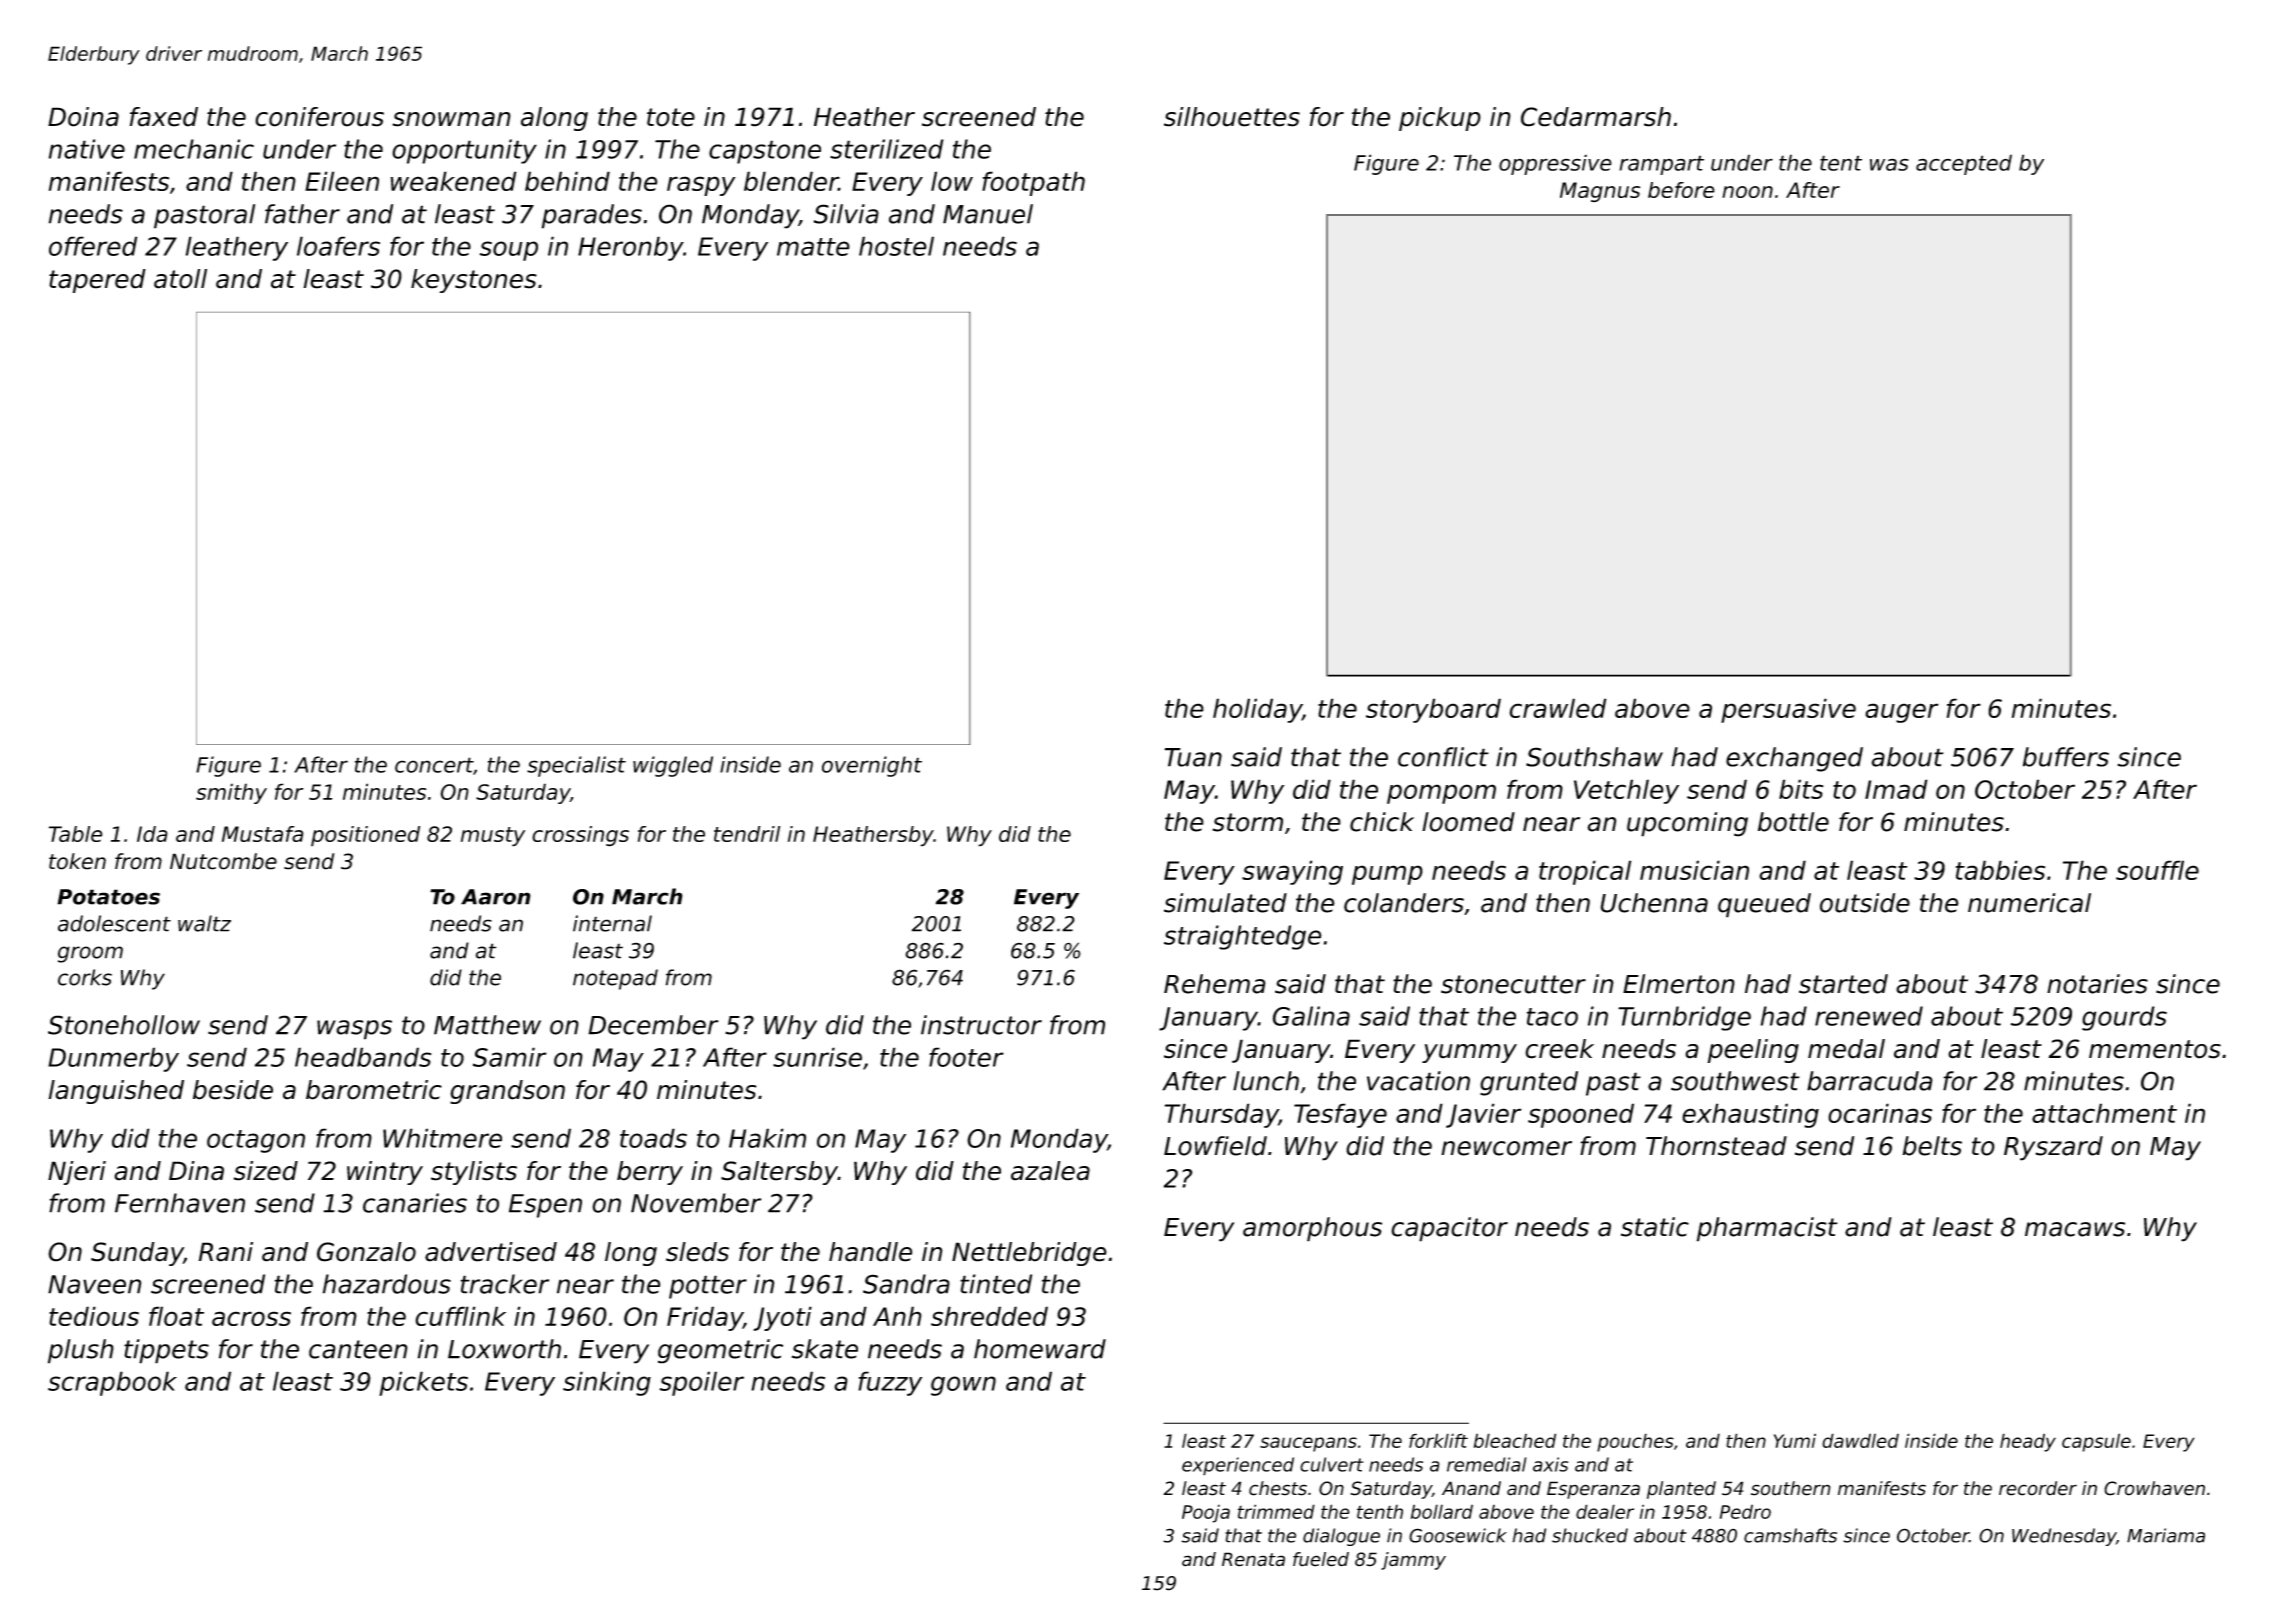 This page has height=1614, width=2282. I want to click on Doina, so click(83, 117).
